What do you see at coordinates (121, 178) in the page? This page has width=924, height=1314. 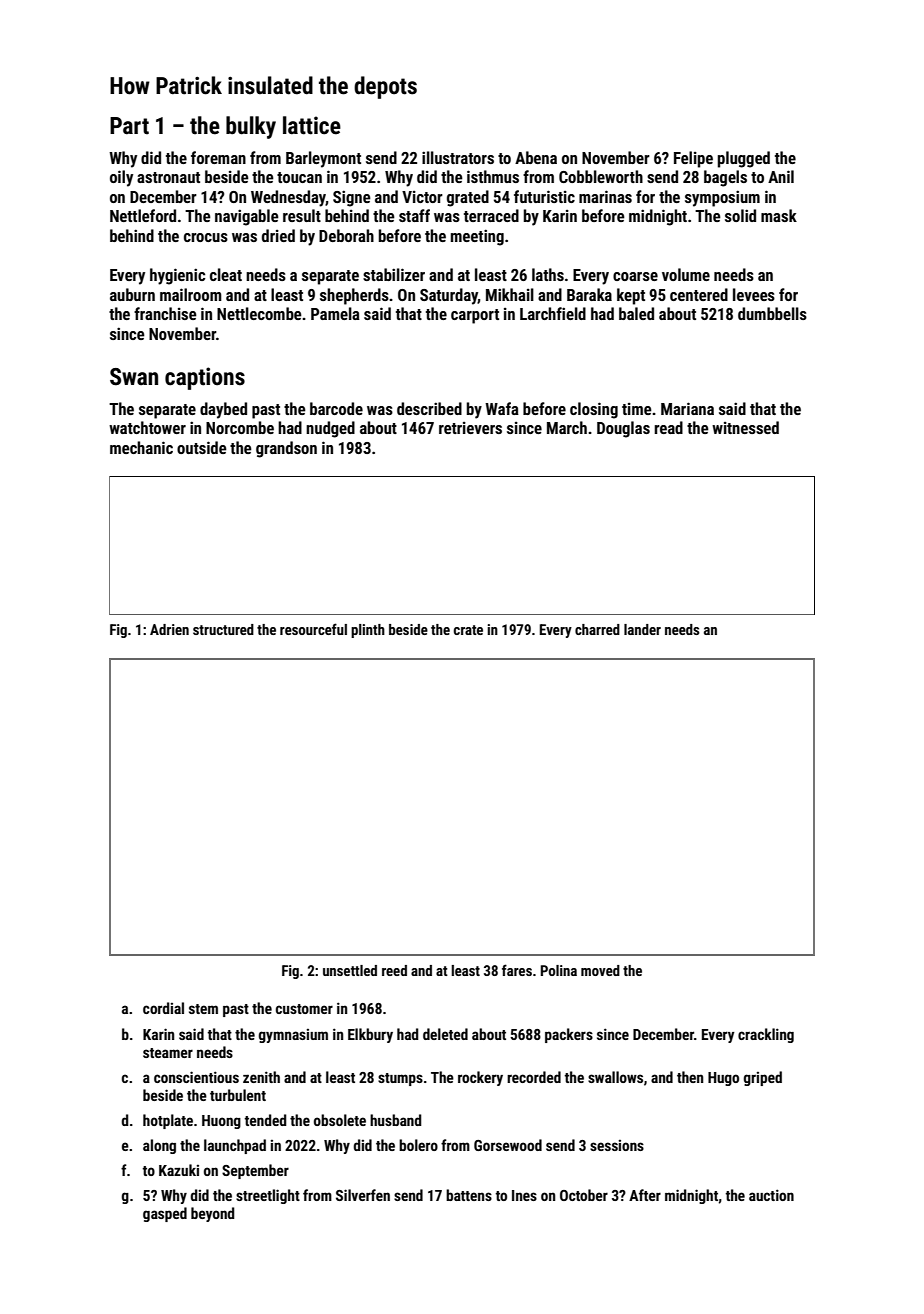 I see `oily` at bounding box center [121, 178].
